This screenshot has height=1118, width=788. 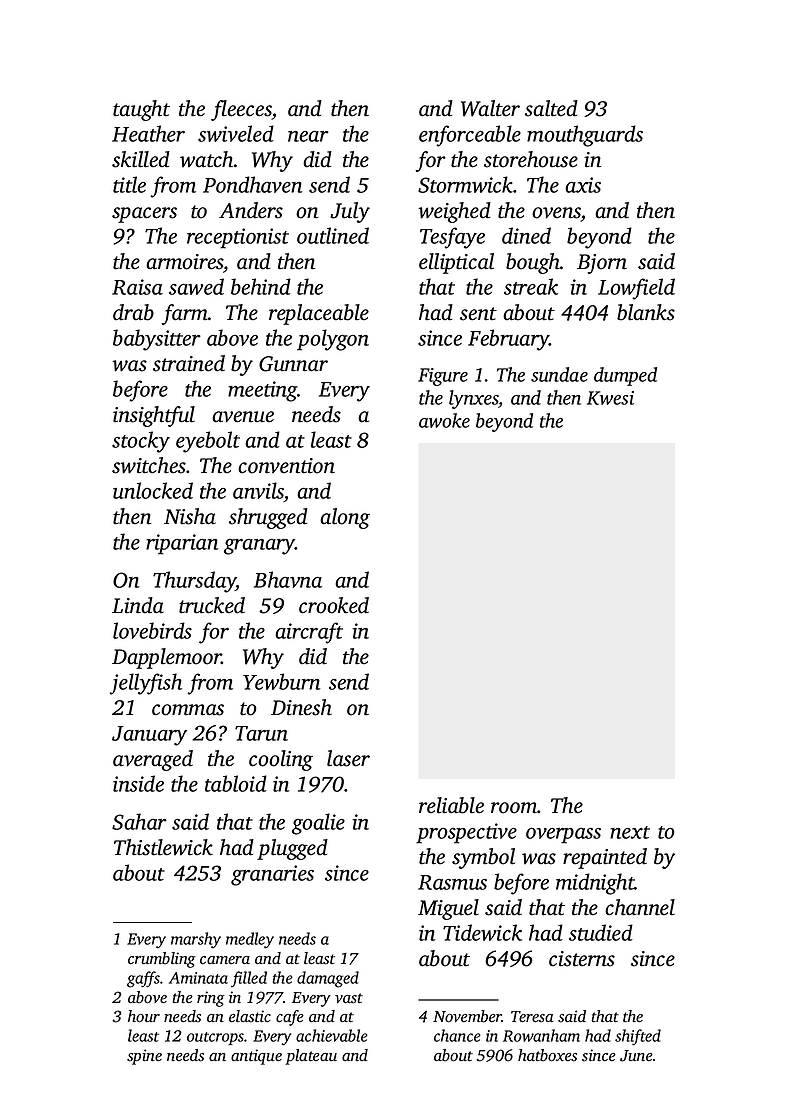 I want to click on Kwesi, so click(x=610, y=398).
